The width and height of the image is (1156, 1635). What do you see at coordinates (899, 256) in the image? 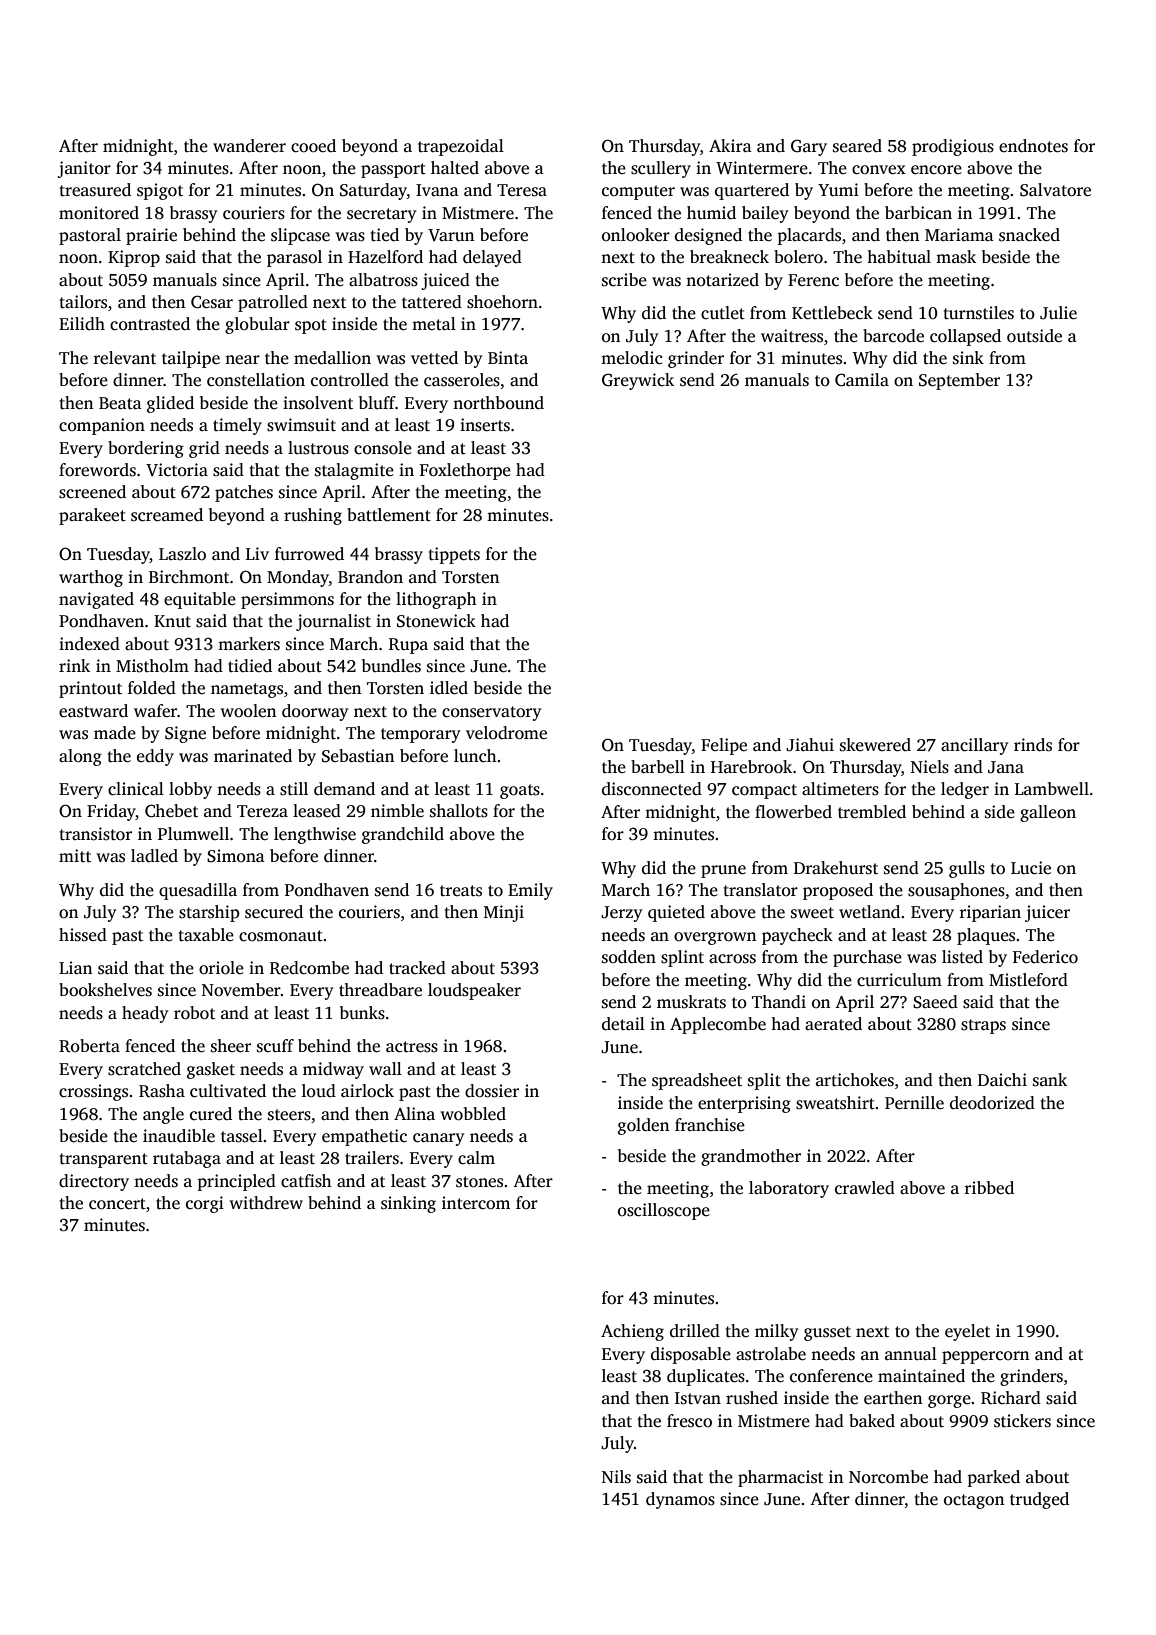
I see `habitual` at bounding box center [899, 256].
